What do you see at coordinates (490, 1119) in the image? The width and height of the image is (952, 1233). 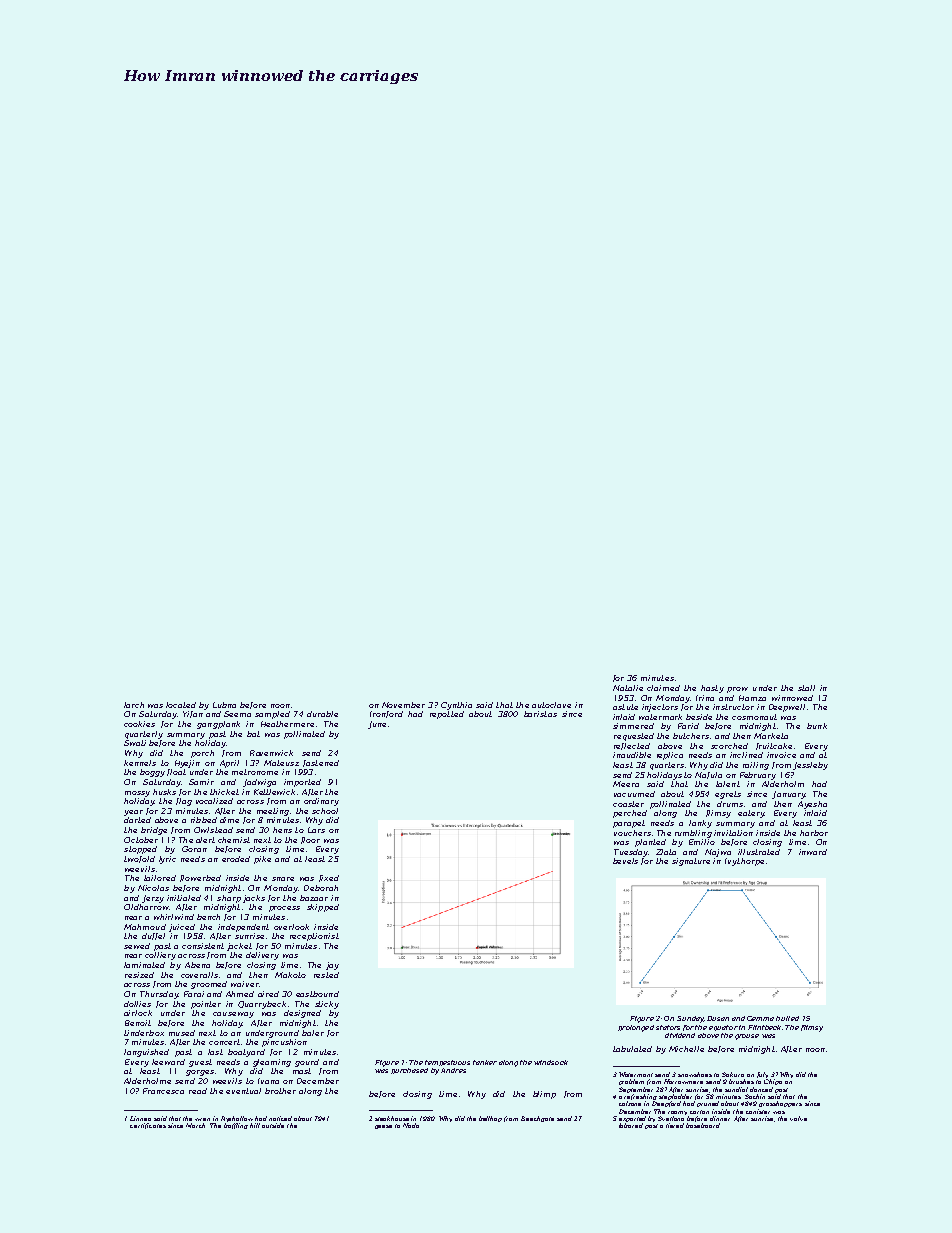 I see `bellhop` at bounding box center [490, 1119].
